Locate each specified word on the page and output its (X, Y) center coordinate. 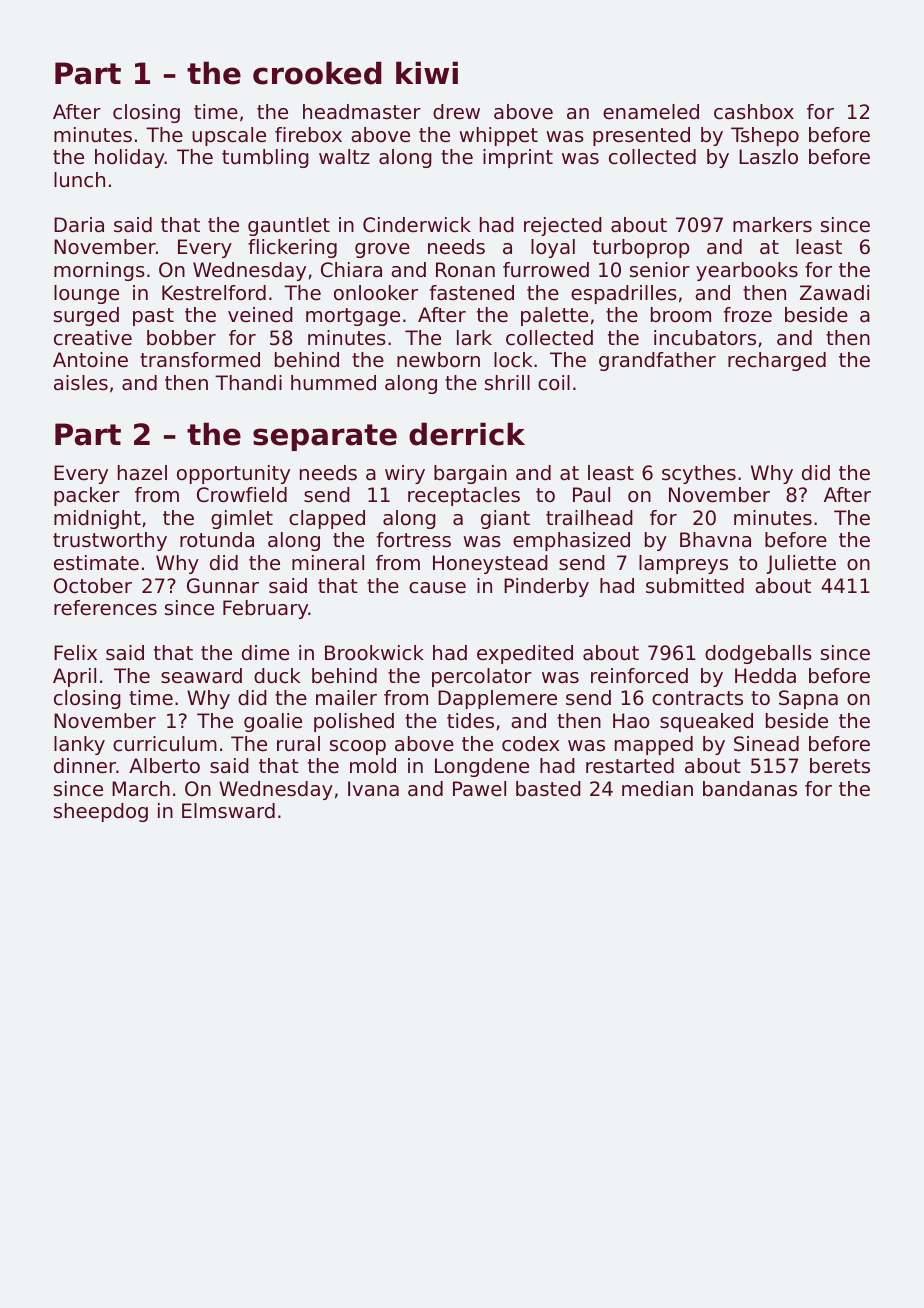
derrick (467, 434)
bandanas (750, 789)
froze (748, 315)
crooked (317, 73)
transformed (200, 360)
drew (456, 112)
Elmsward (228, 811)
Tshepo (765, 136)
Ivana (373, 789)
